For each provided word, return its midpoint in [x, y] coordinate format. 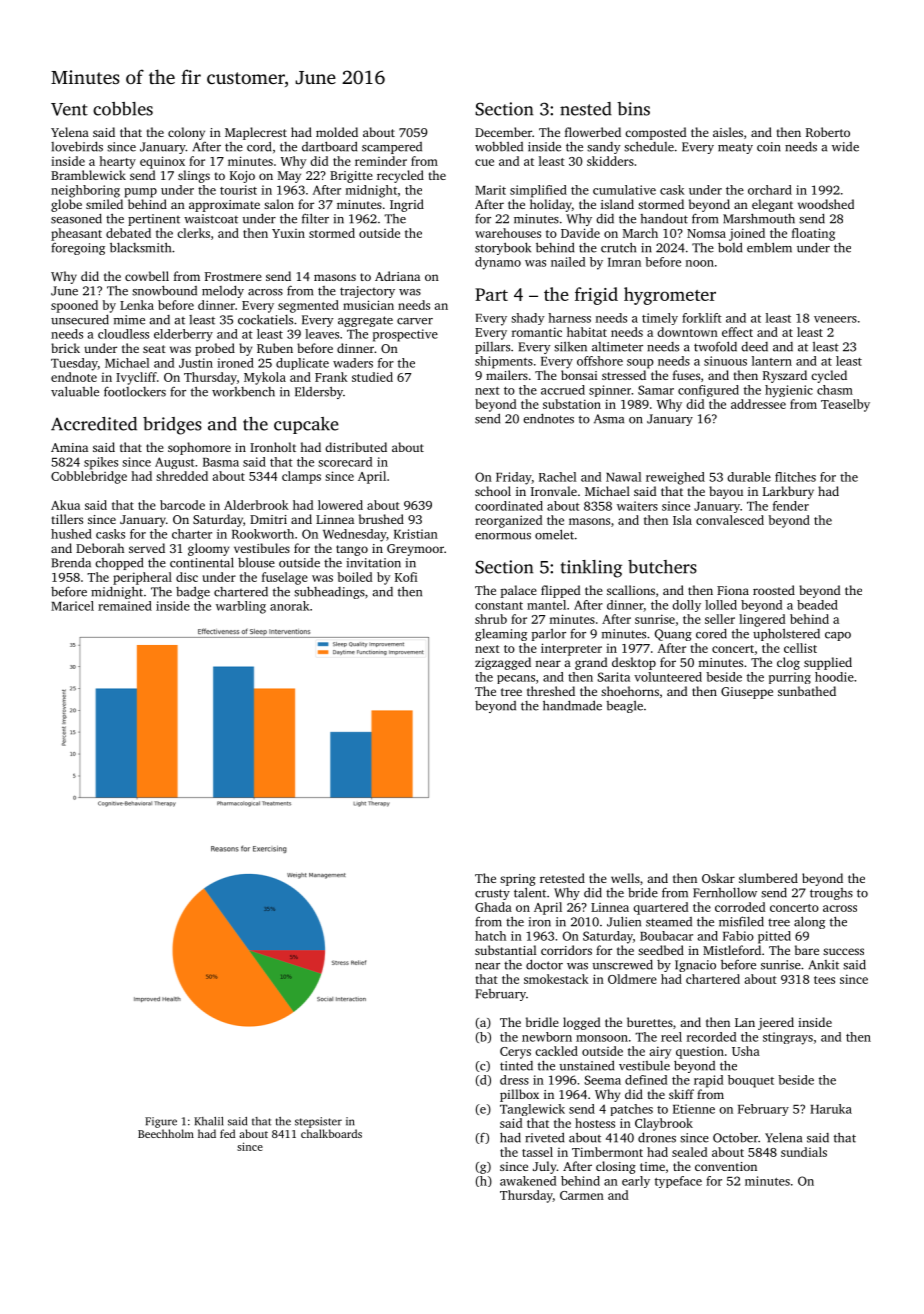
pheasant [76, 234]
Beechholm [166, 1133]
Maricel [72, 606]
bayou [726, 492]
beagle [624, 707]
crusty [492, 894]
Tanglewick [532, 1110]
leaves [322, 334]
